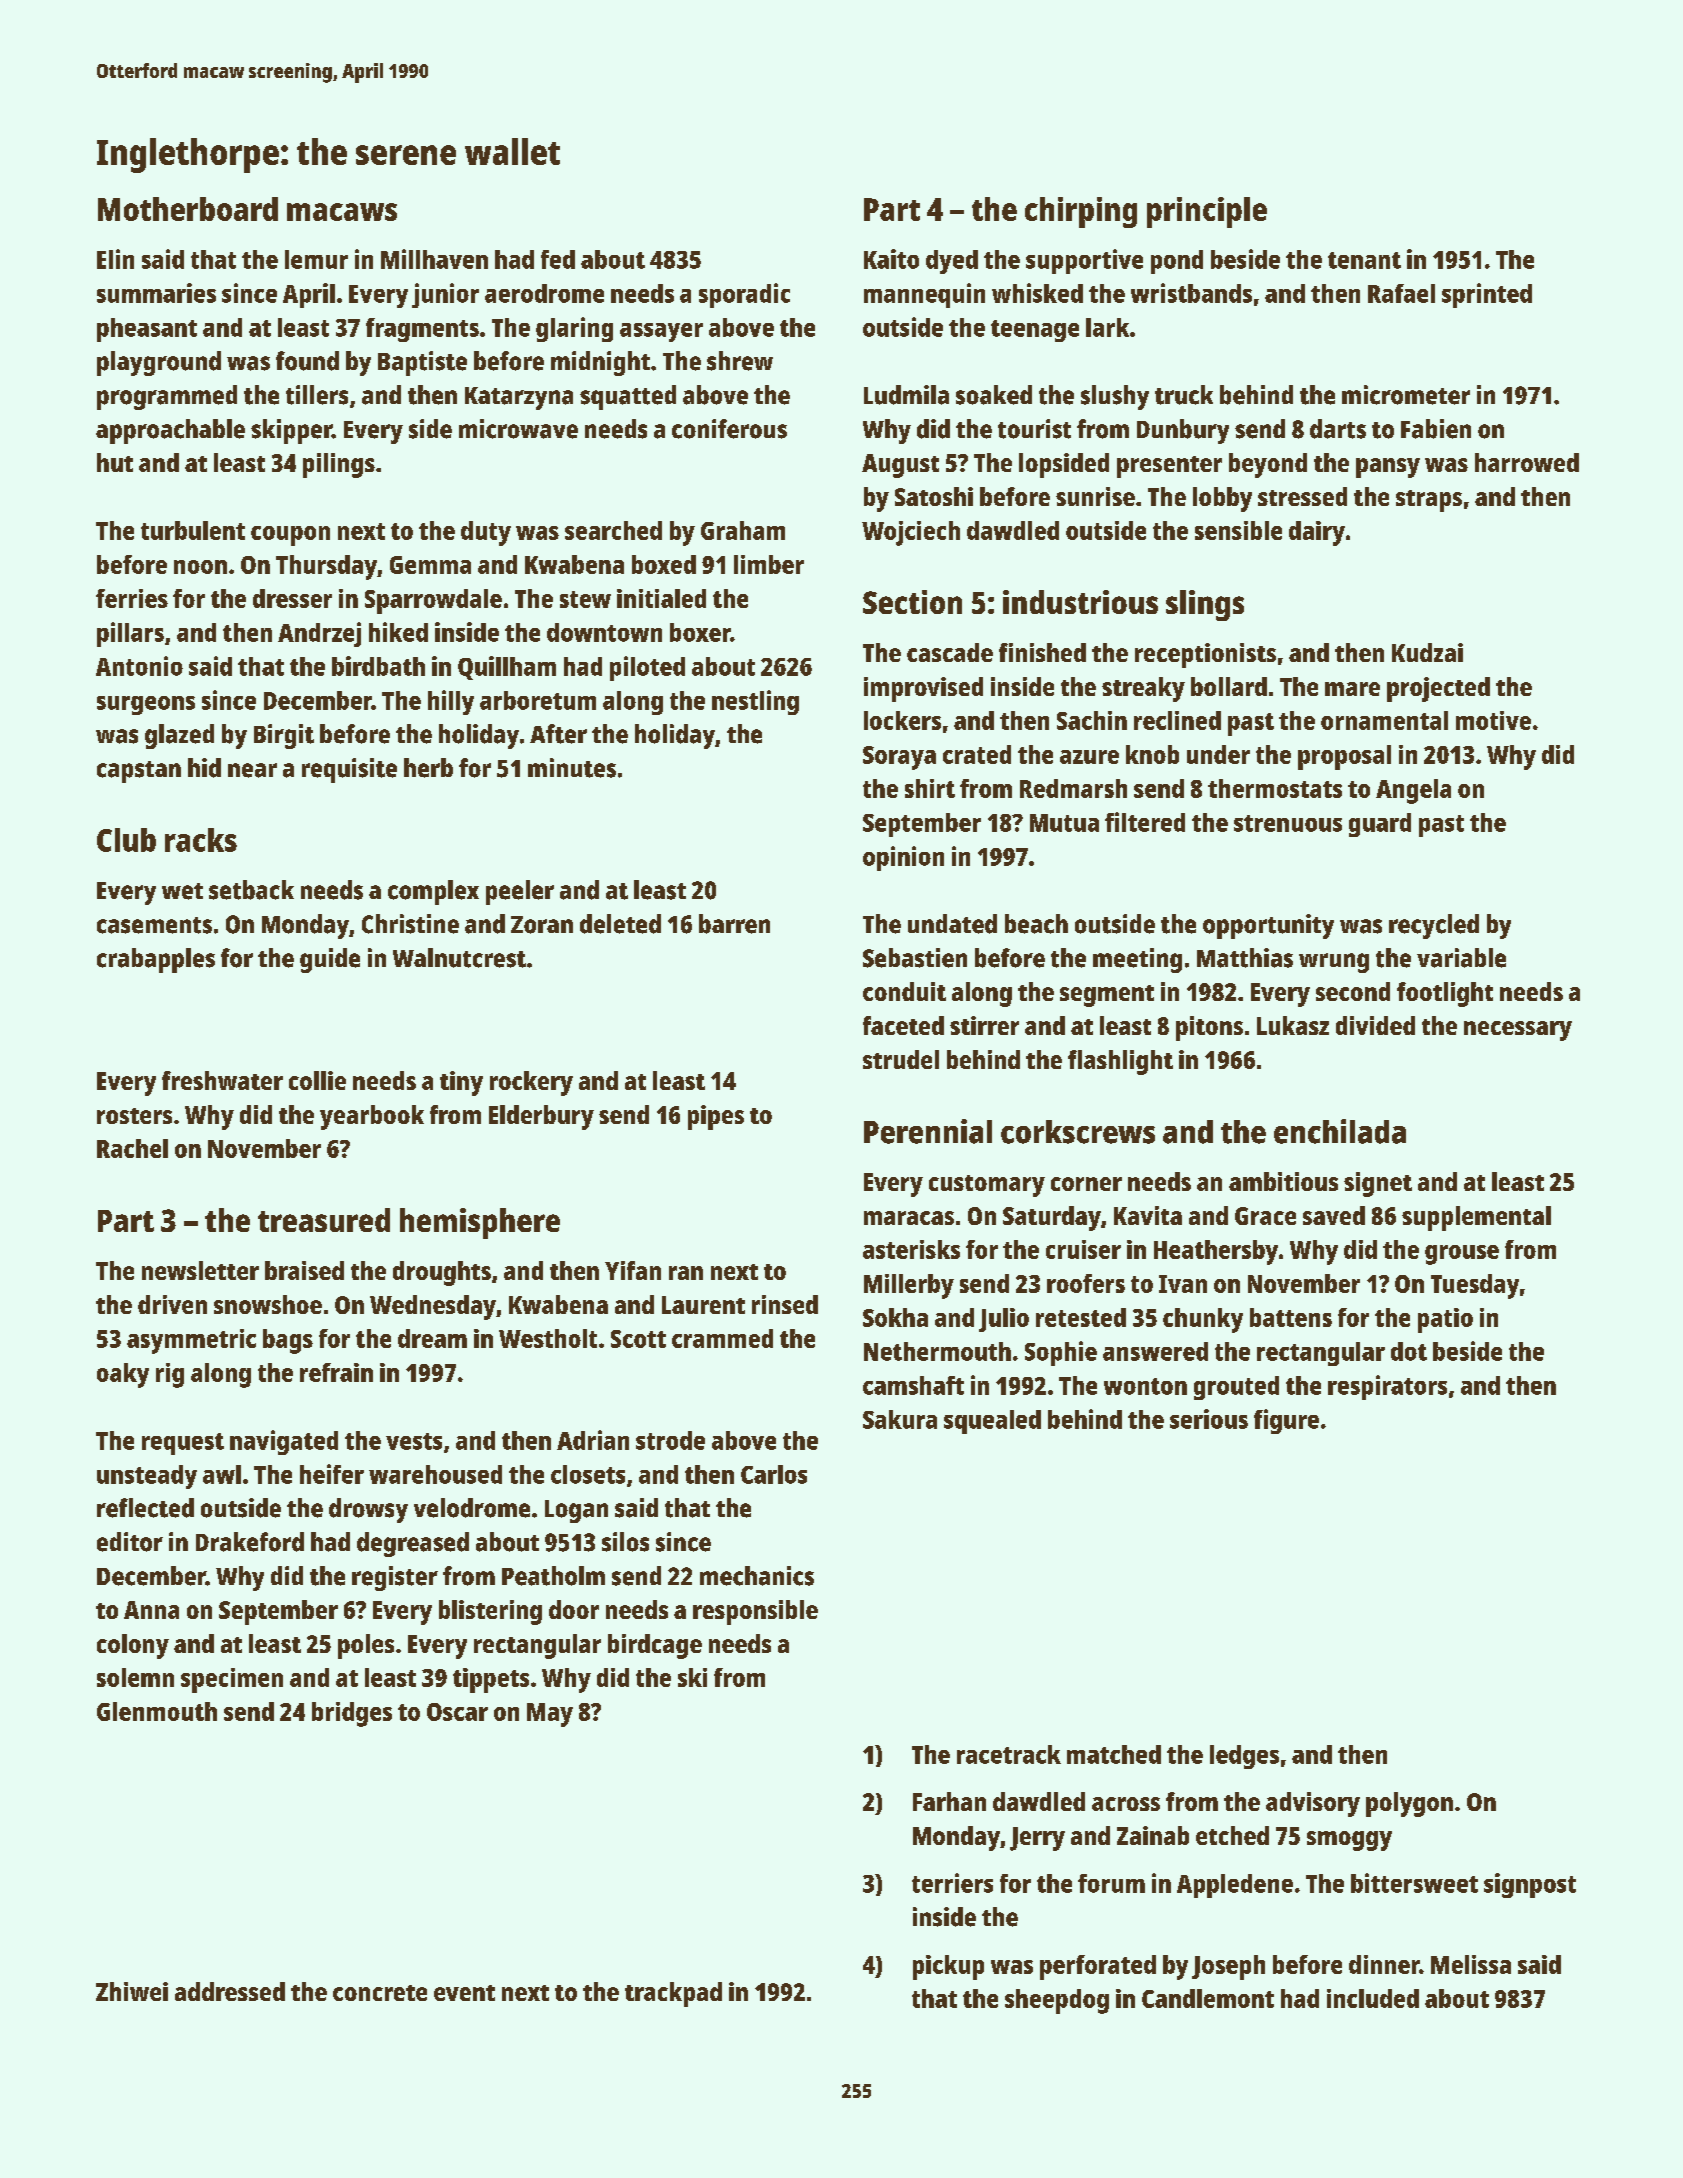 Image resolution: width=1683 pixels, height=2178 pixels. What do you see at coordinates (156, 960) in the page?
I see `crabapples` at bounding box center [156, 960].
